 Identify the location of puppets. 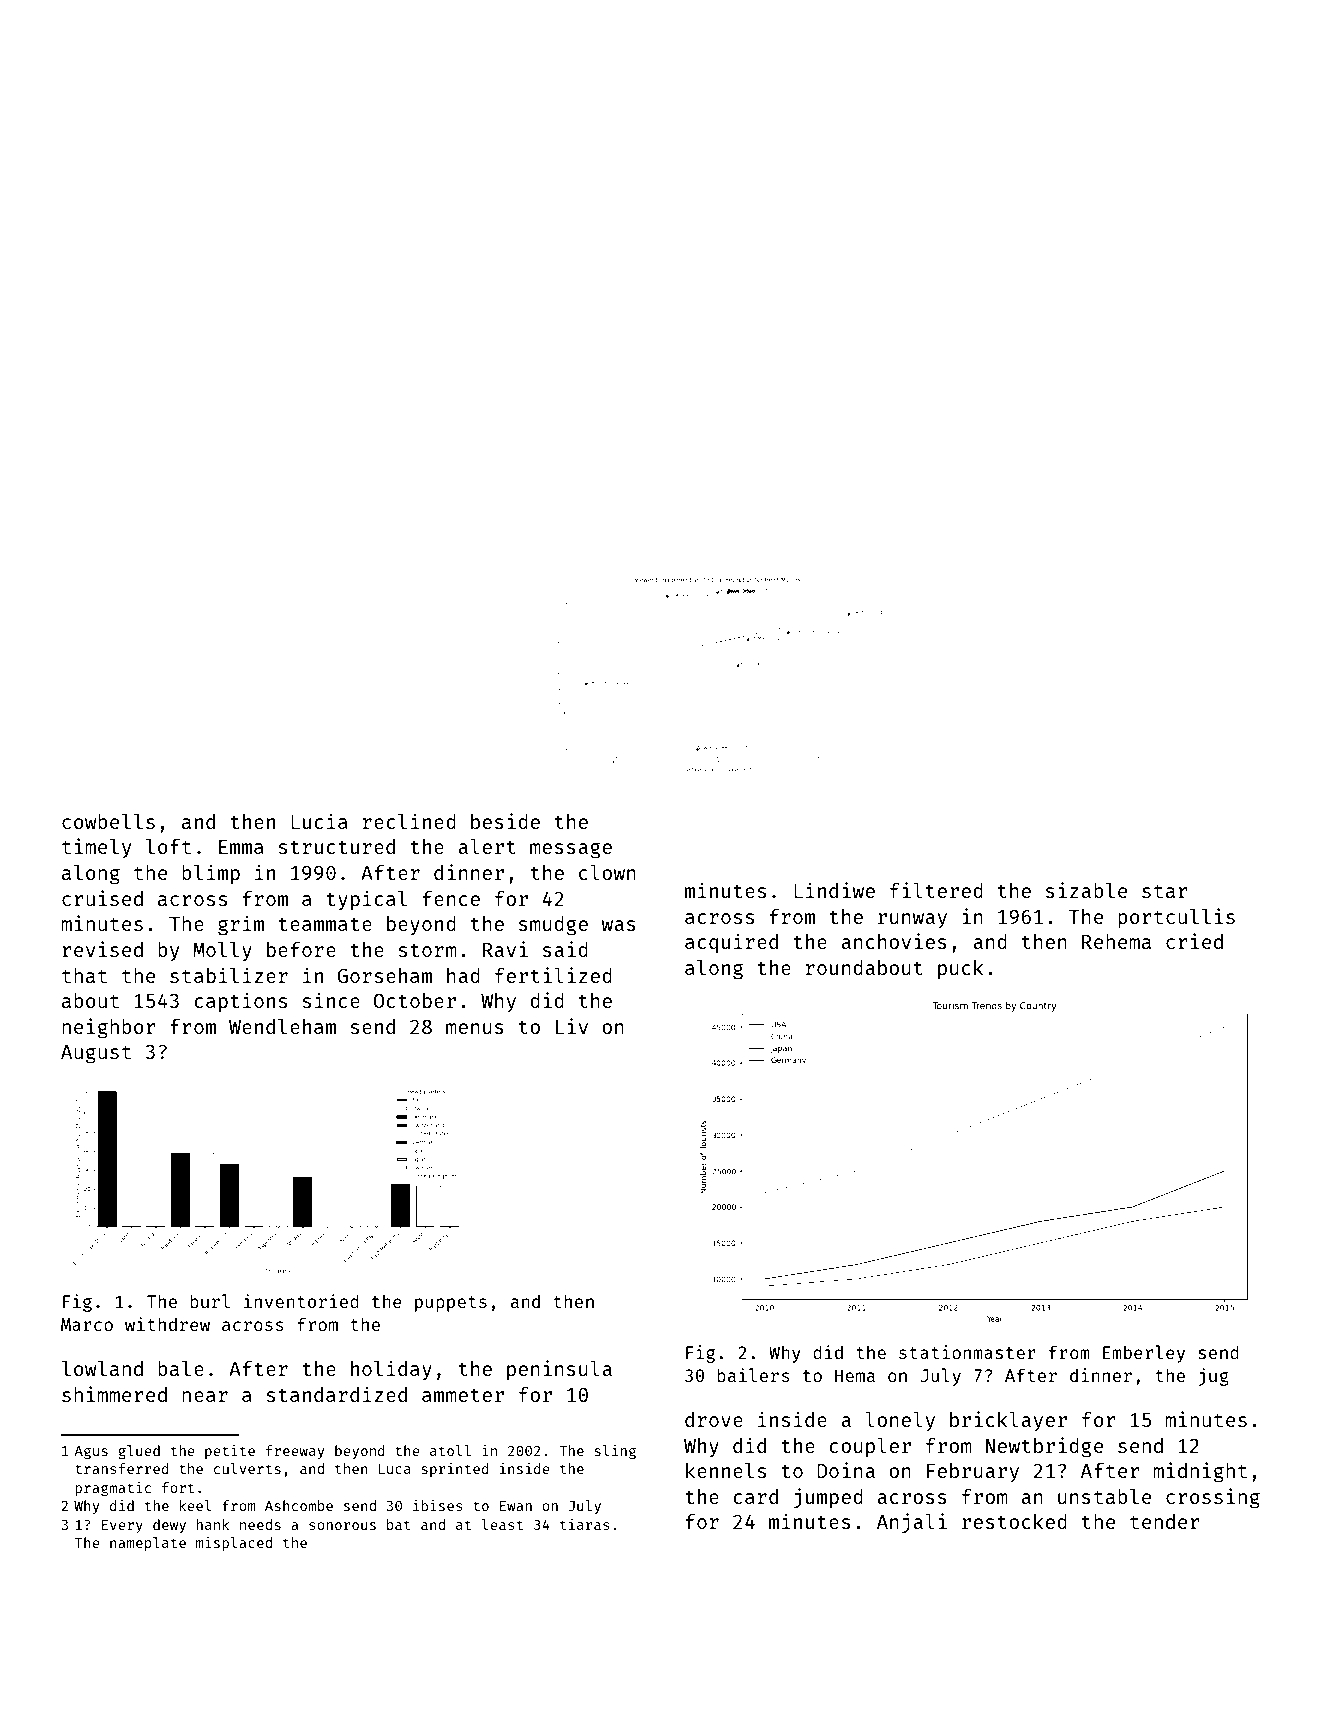
(451, 1304).
